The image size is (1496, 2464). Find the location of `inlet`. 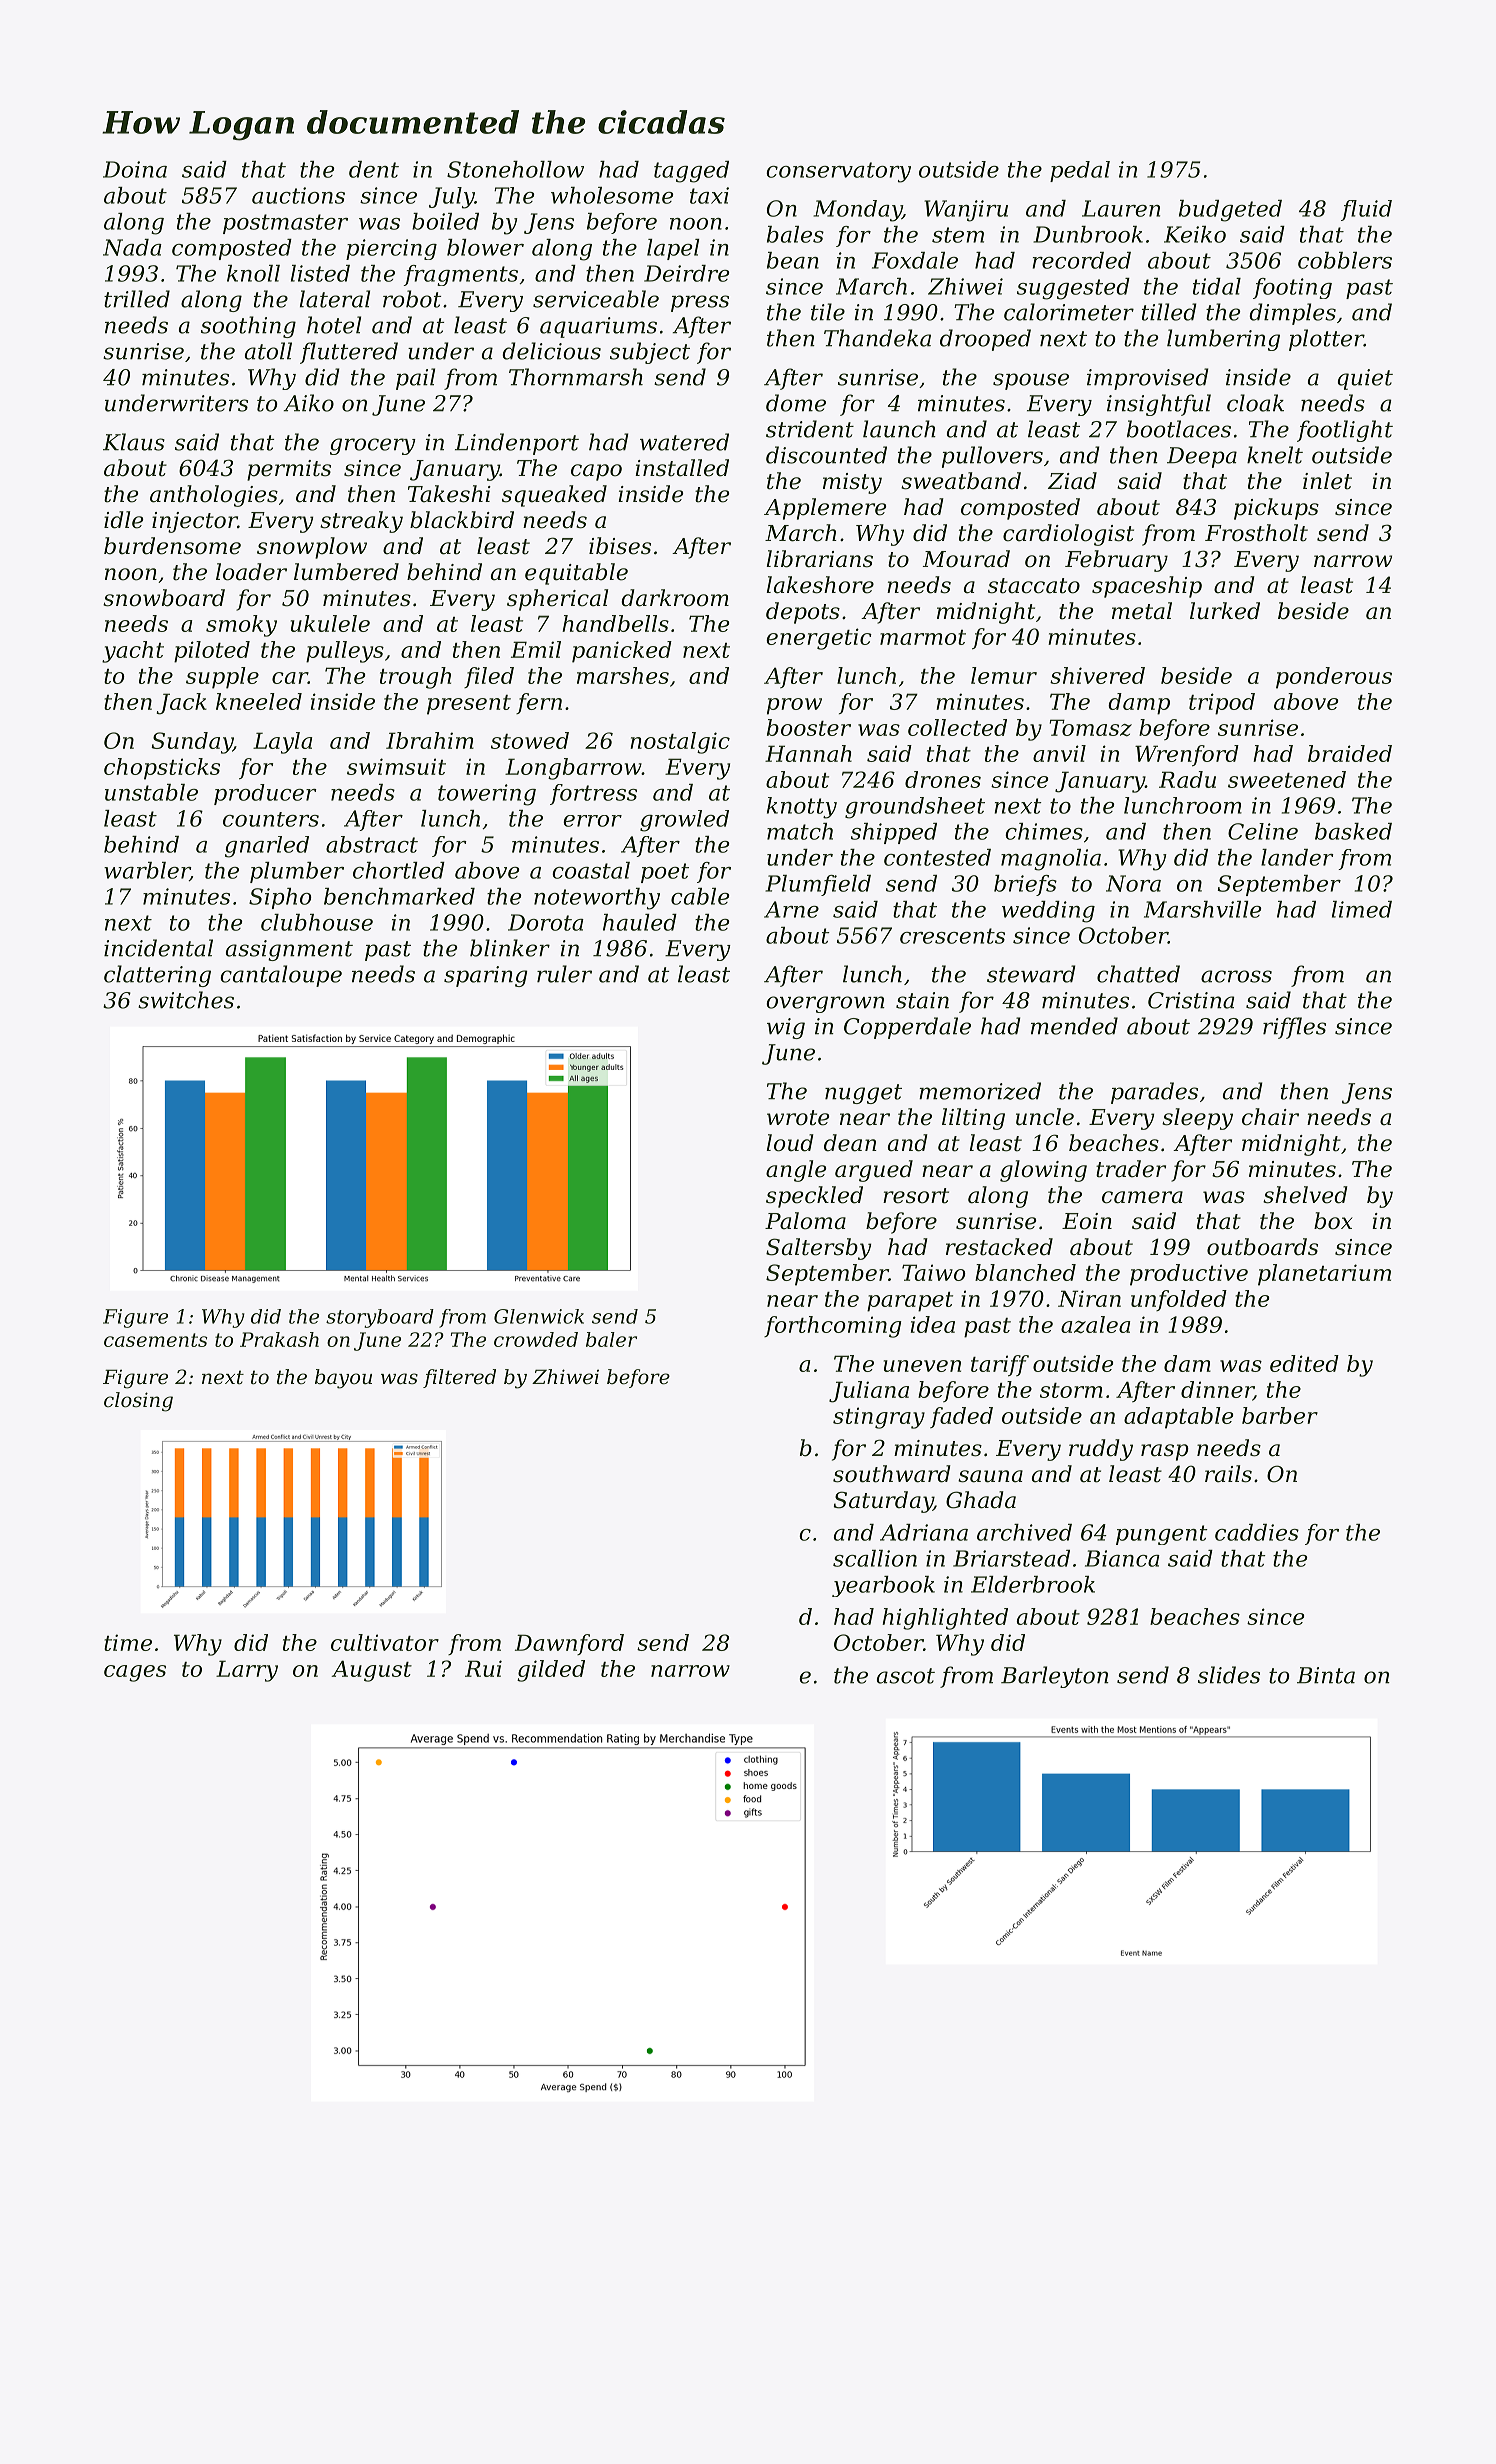

inlet is located at coordinates (1327, 481).
